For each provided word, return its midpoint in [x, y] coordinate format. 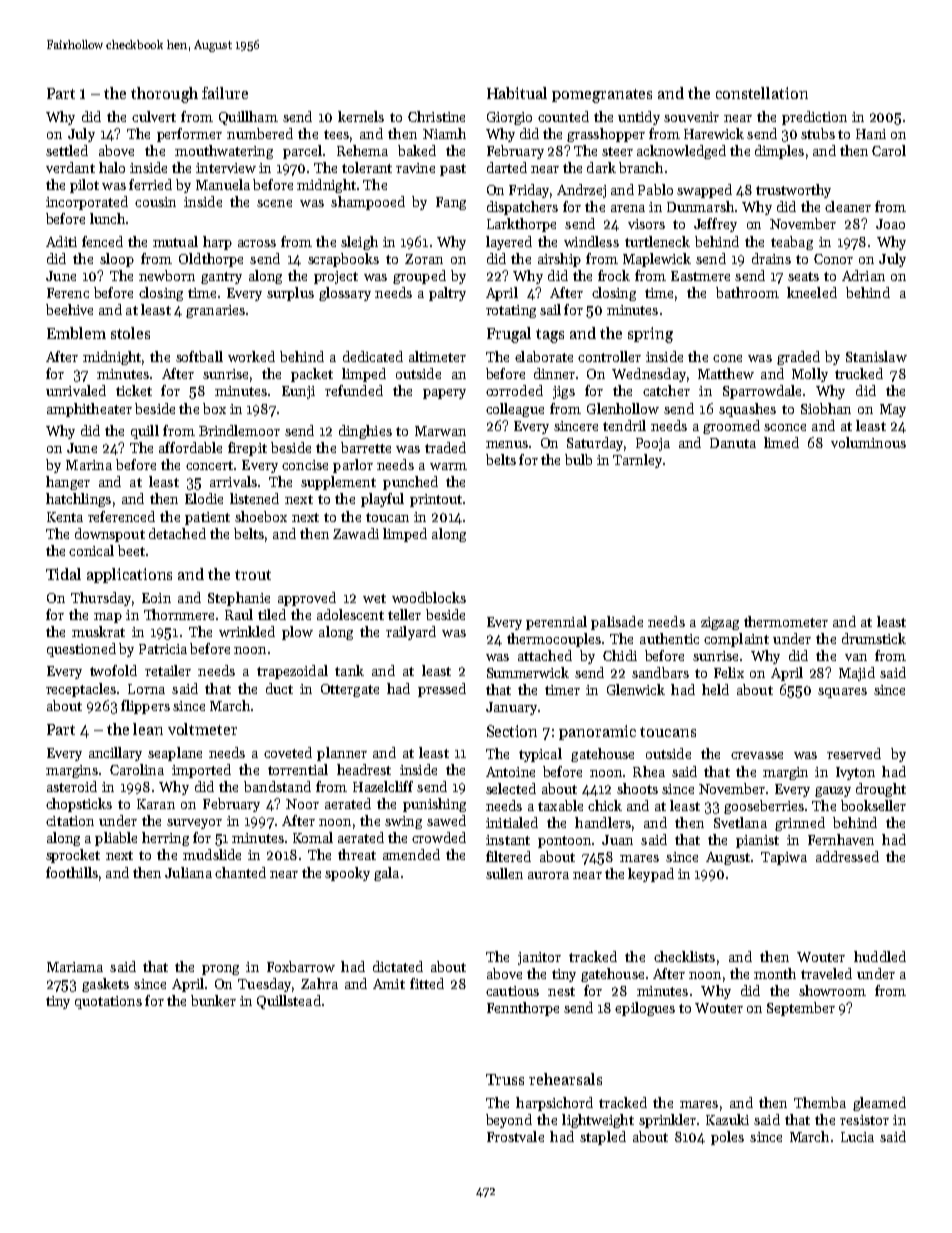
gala [386, 874]
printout [436, 500]
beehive [69, 309]
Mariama [75, 967]
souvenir [691, 117]
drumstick [874, 638]
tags [550, 336]
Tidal [63, 574]
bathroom [747, 292]
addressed [847, 856]
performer [189, 135]
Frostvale [515, 1136]
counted [563, 116]
